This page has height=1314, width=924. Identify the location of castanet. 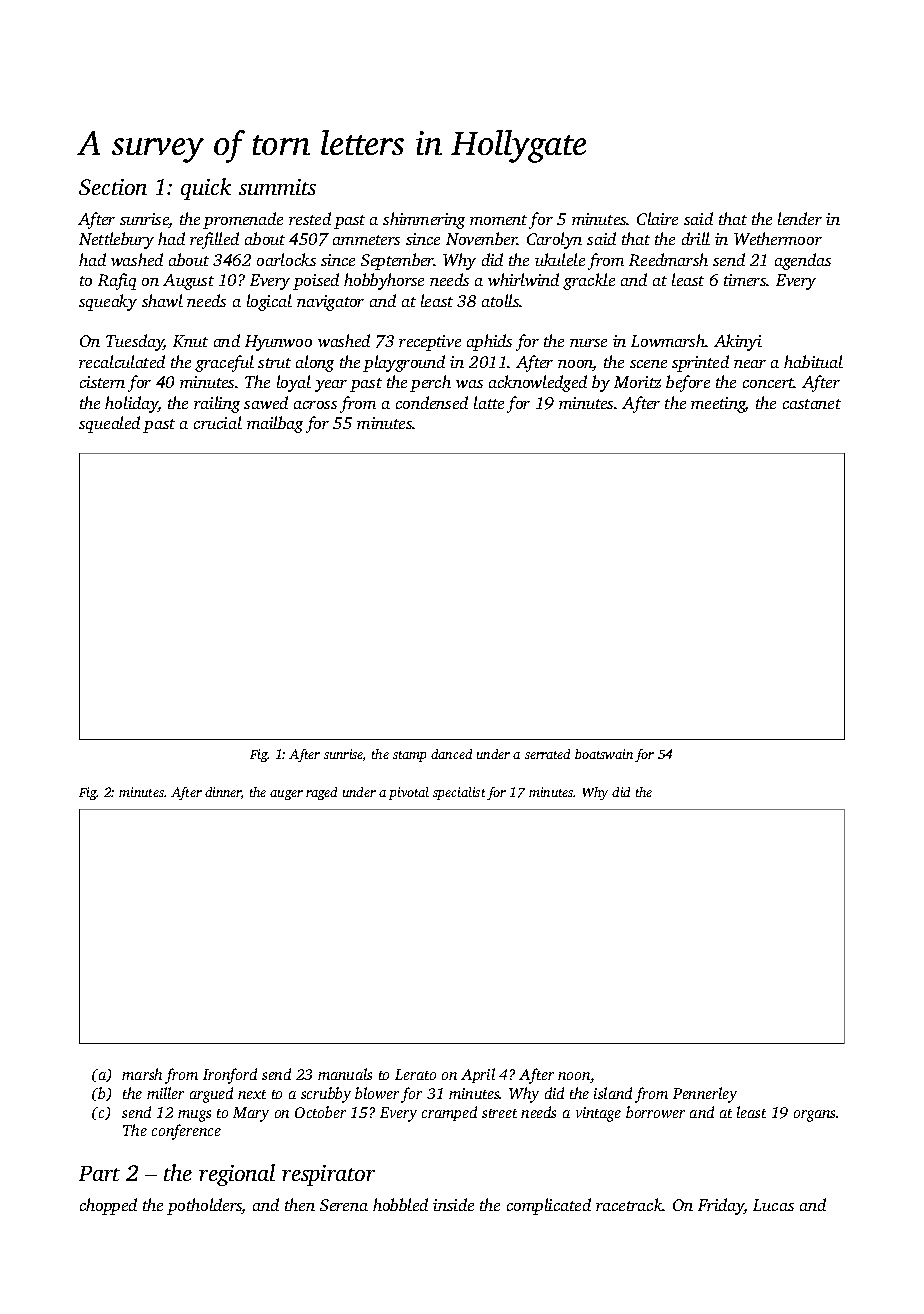
(812, 404).
